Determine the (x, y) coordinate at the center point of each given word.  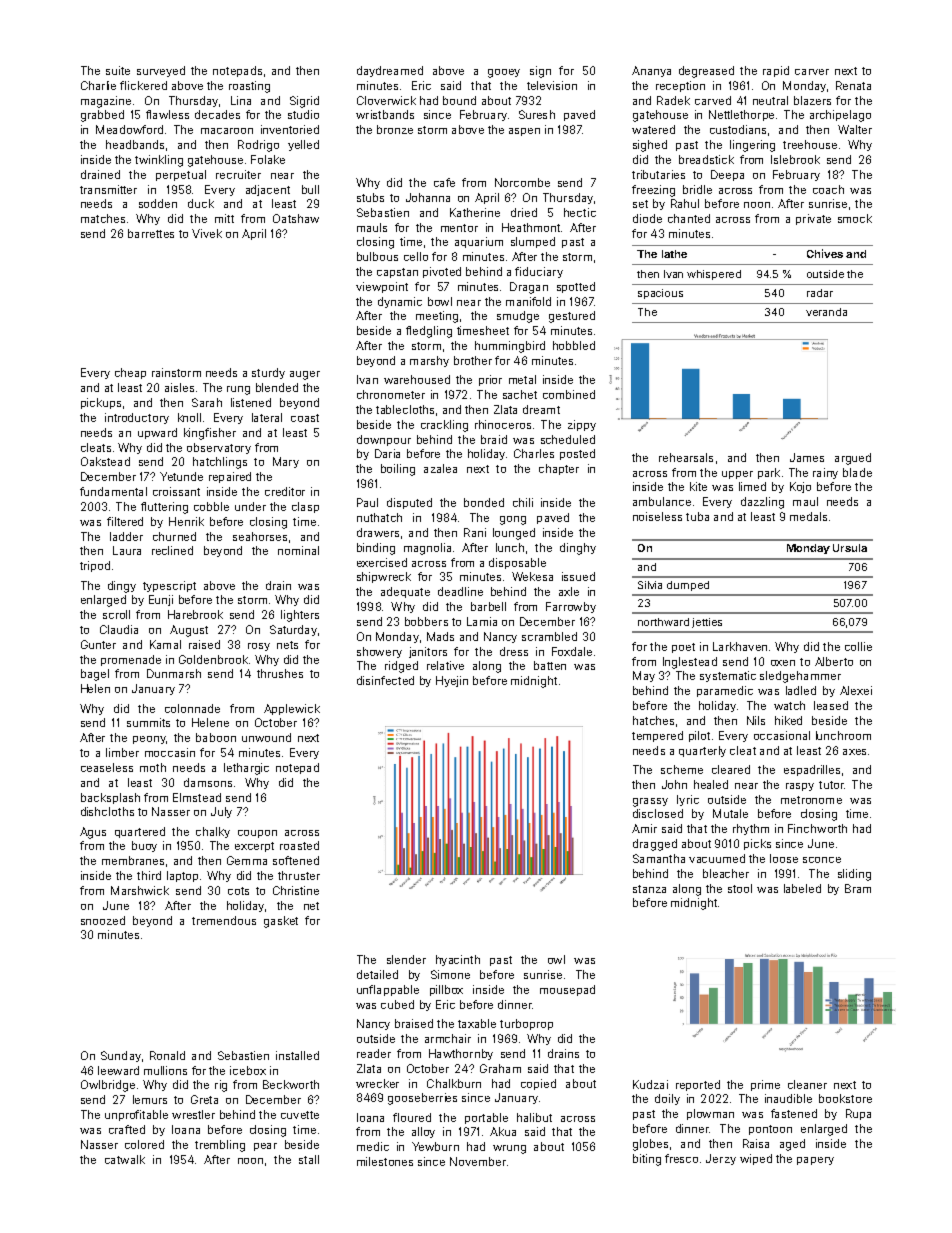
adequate (405, 592)
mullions (165, 1070)
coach (828, 189)
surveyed (161, 71)
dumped (688, 586)
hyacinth (458, 960)
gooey (504, 73)
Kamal (165, 644)
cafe (444, 182)
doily (667, 1099)
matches (103, 218)
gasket (281, 922)
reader (374, 1053)
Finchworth (817, 828)
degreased (706, 72)
